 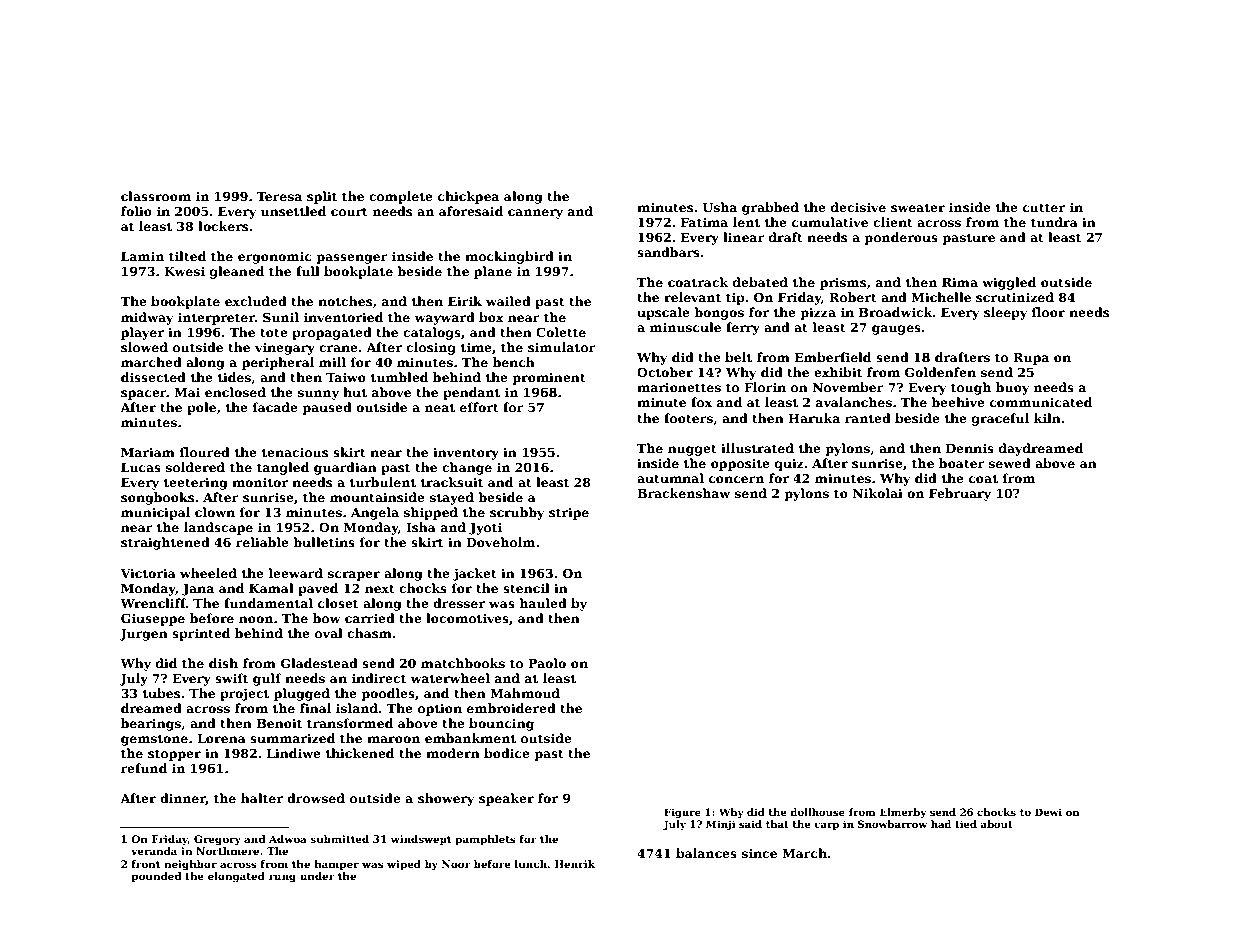 What do you see at coordinates (227, 851) in the screenshot?
I see `Northmere` at bounding box center [227, 851].
